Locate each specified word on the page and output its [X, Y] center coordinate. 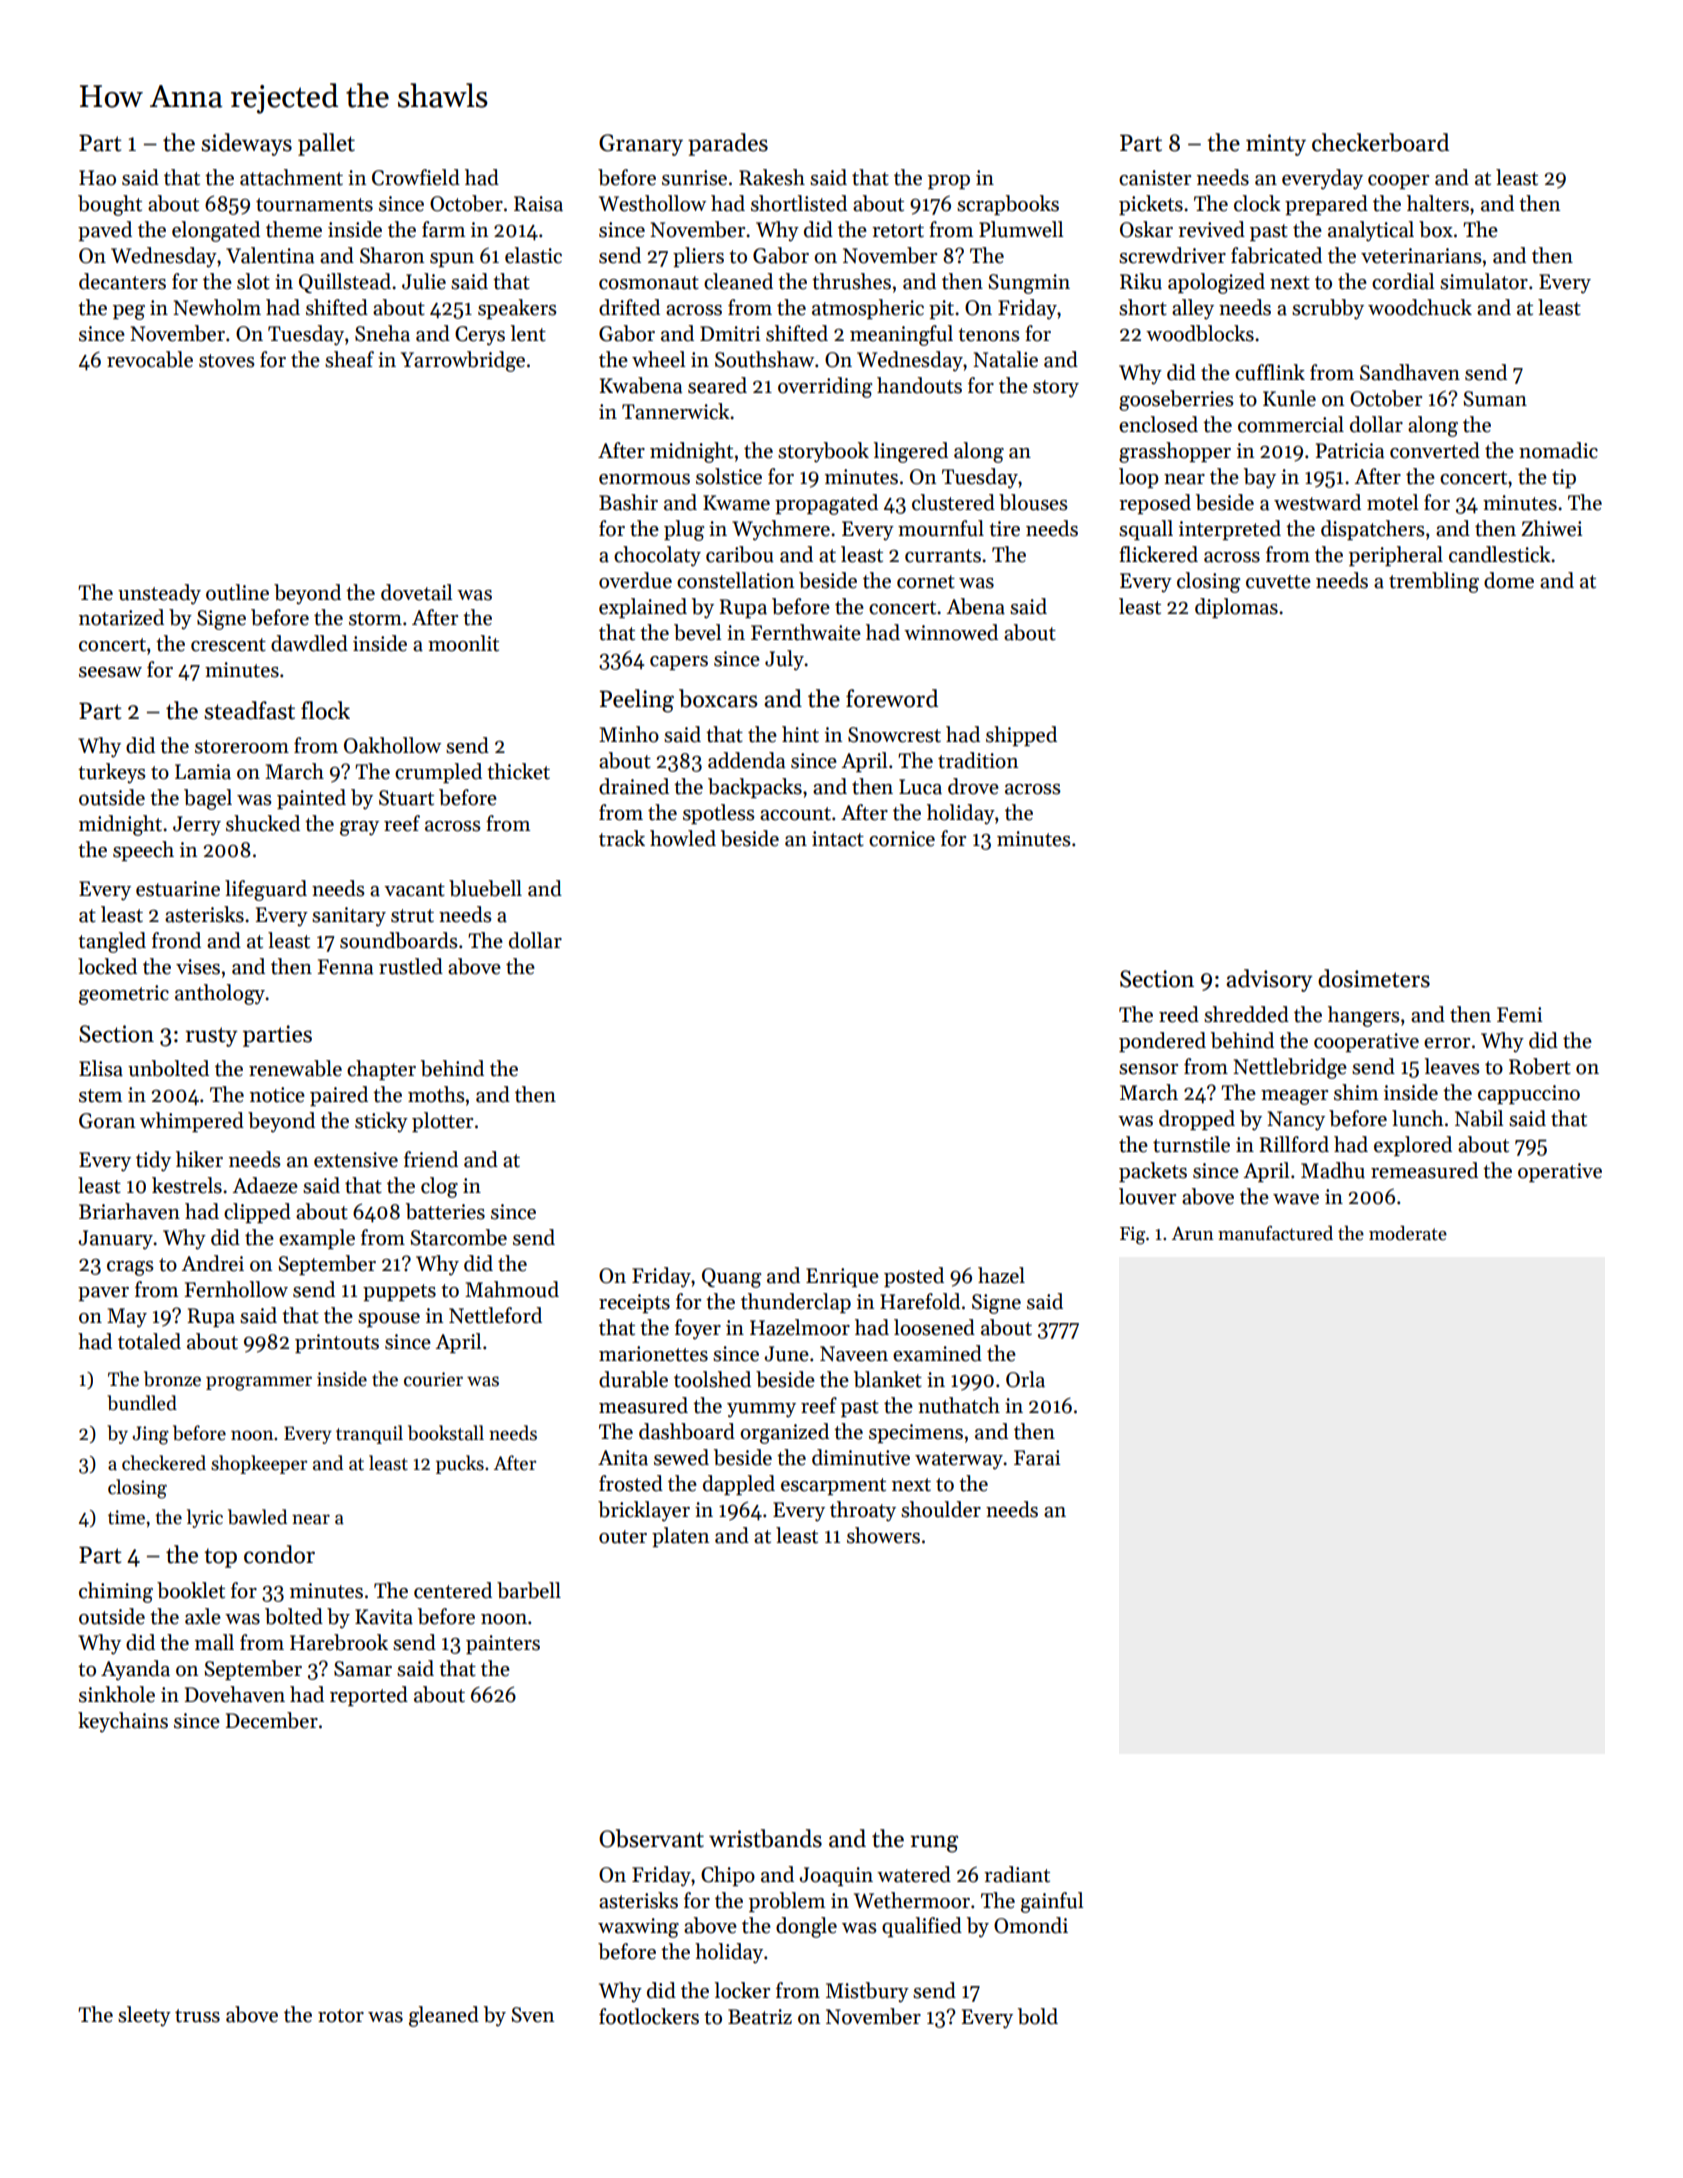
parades [728, 144]
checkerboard [1380, 142]
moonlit [463, 643]
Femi [1520, 1015]
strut [412, 916]
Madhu [1333, 1170]
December [272, 1720]
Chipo [728, 1876]
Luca [920, 787]
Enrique [842, 1277]
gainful [1052, 1902]
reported [369, 1696]
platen [680, 1537]
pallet [326, 144]
